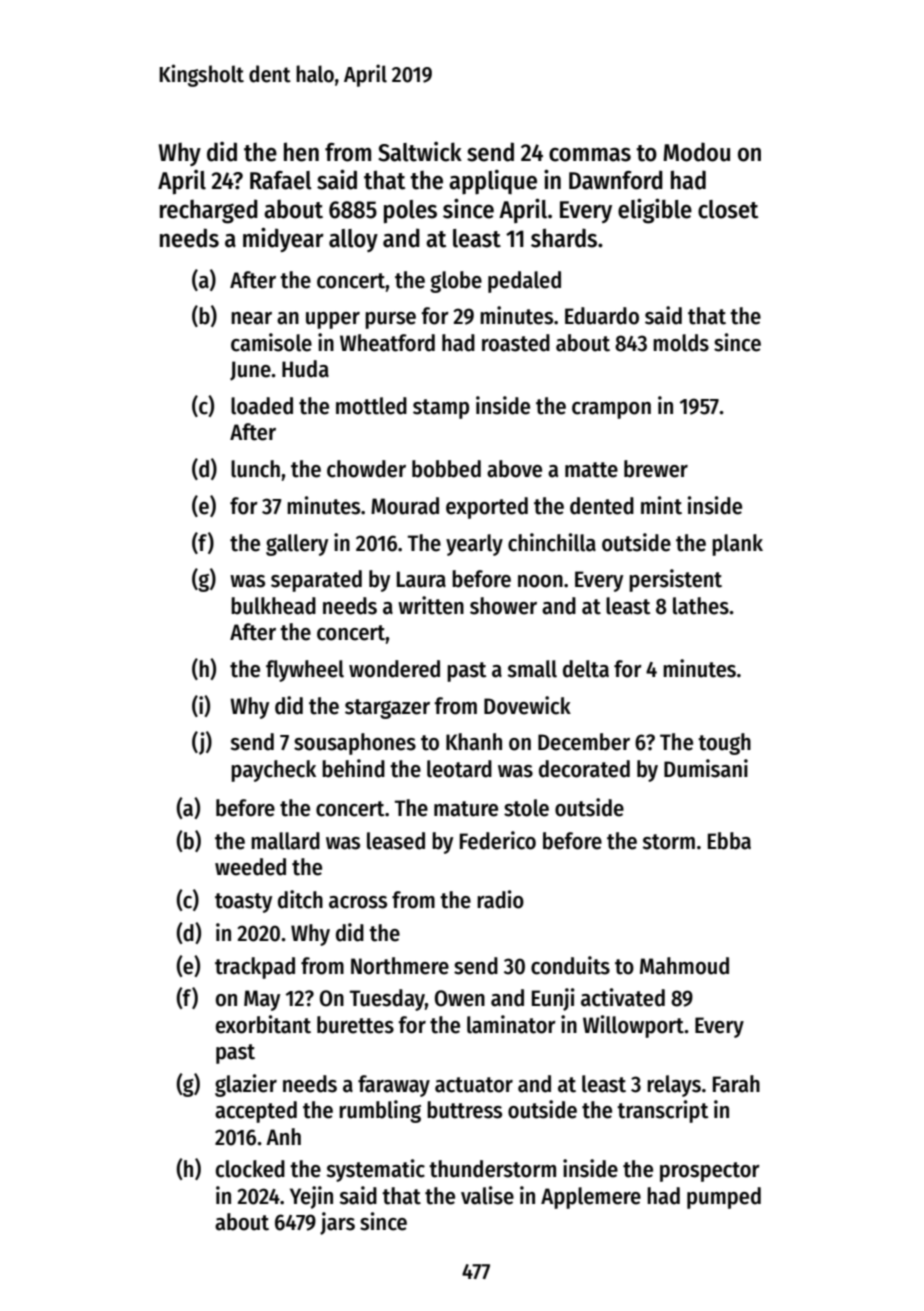 The height and width of the image is (1311, 924). I want to click on recharged, so click(209, 211).
